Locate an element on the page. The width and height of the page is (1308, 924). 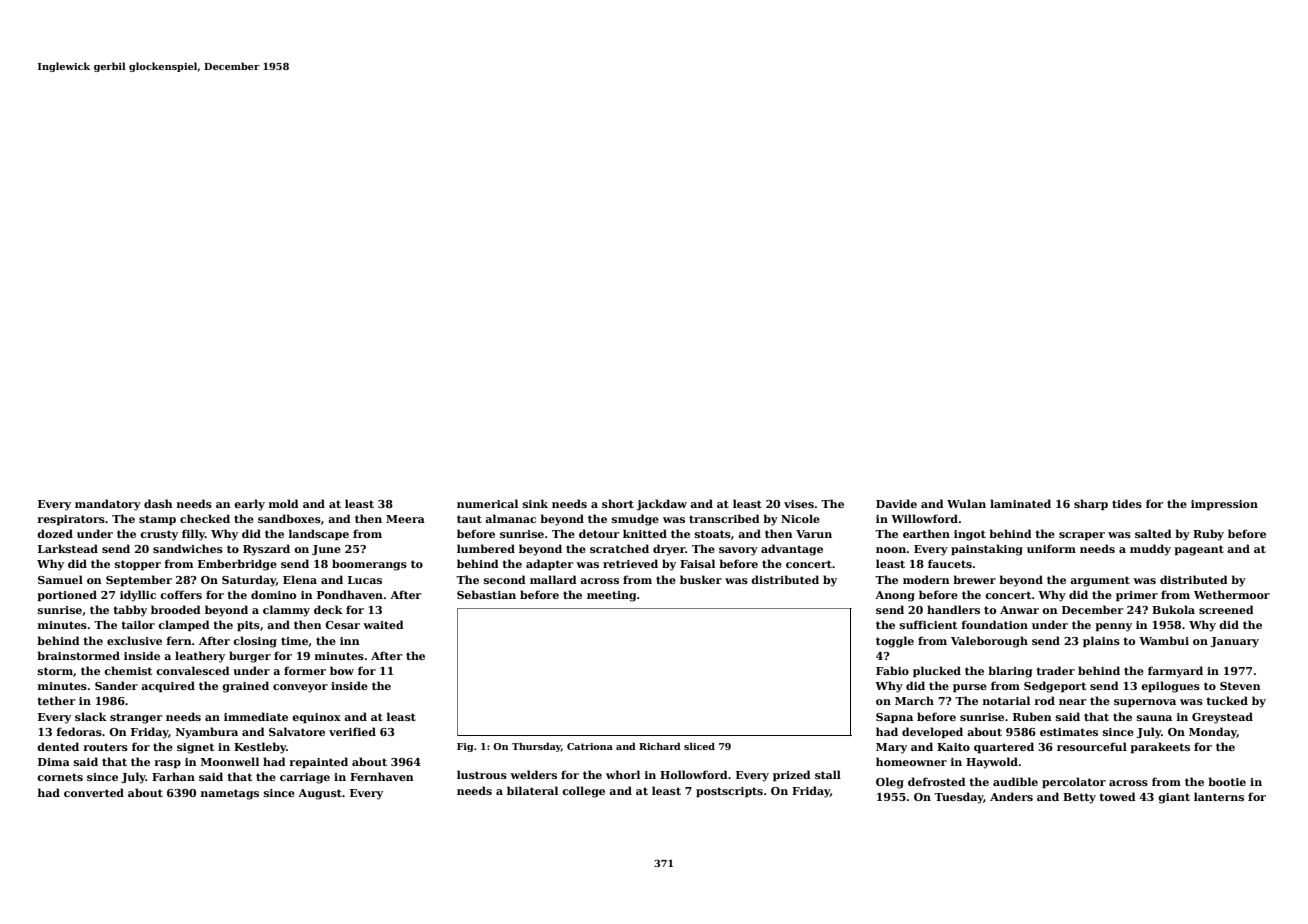
acquired is located at coordinates (168, 686).
